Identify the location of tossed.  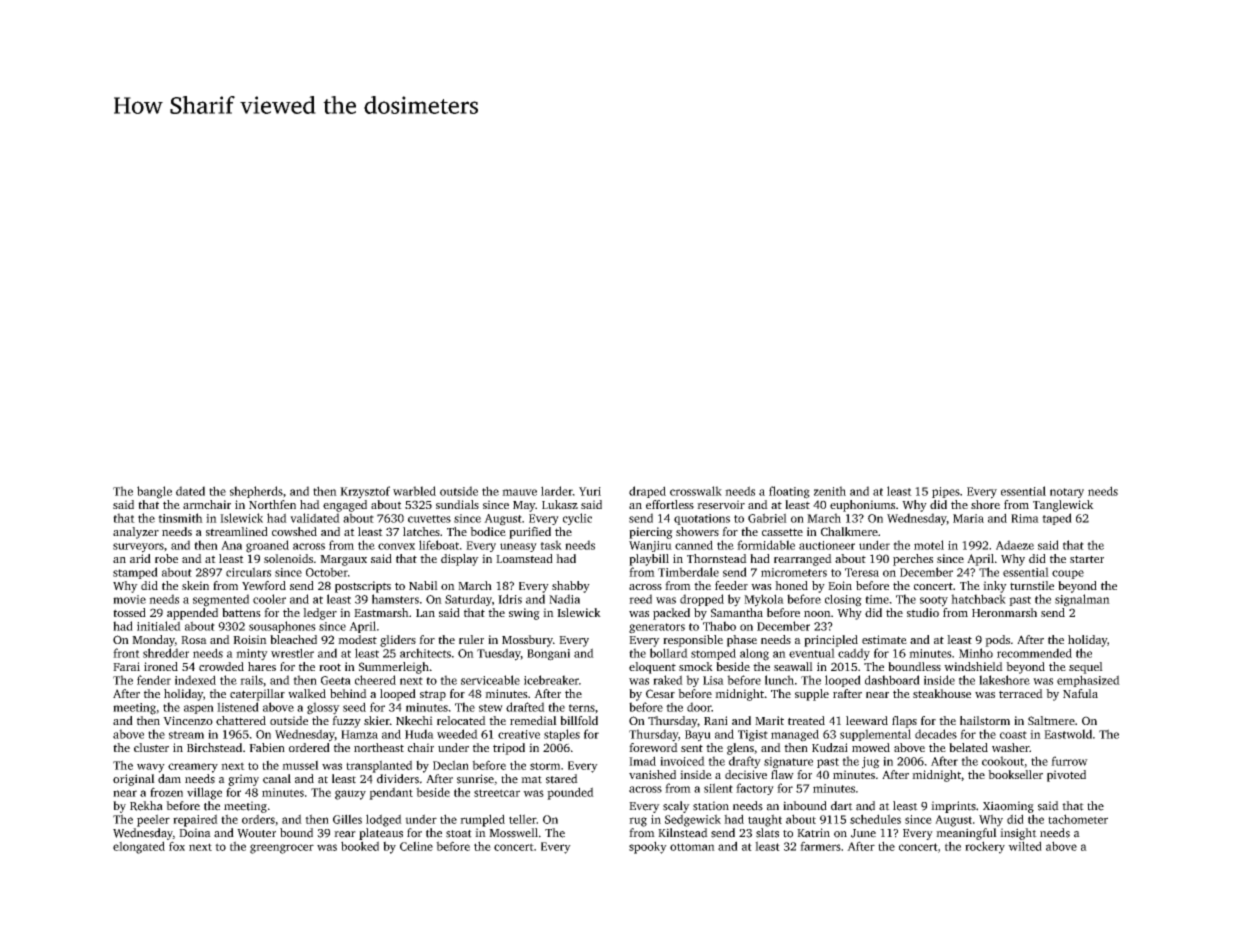
(129, 612).
